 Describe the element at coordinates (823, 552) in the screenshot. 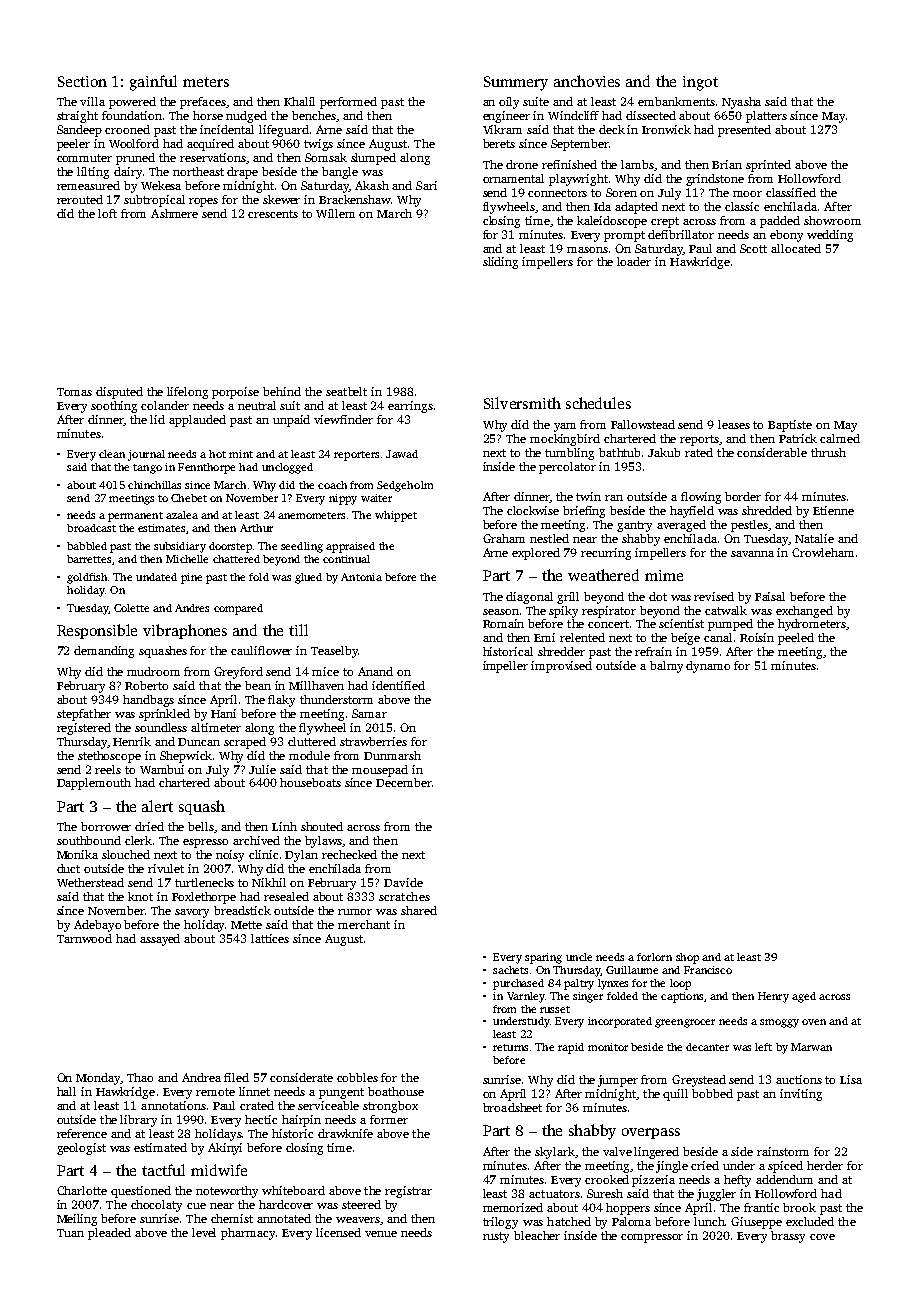

I see `Crowleham` at that location.
